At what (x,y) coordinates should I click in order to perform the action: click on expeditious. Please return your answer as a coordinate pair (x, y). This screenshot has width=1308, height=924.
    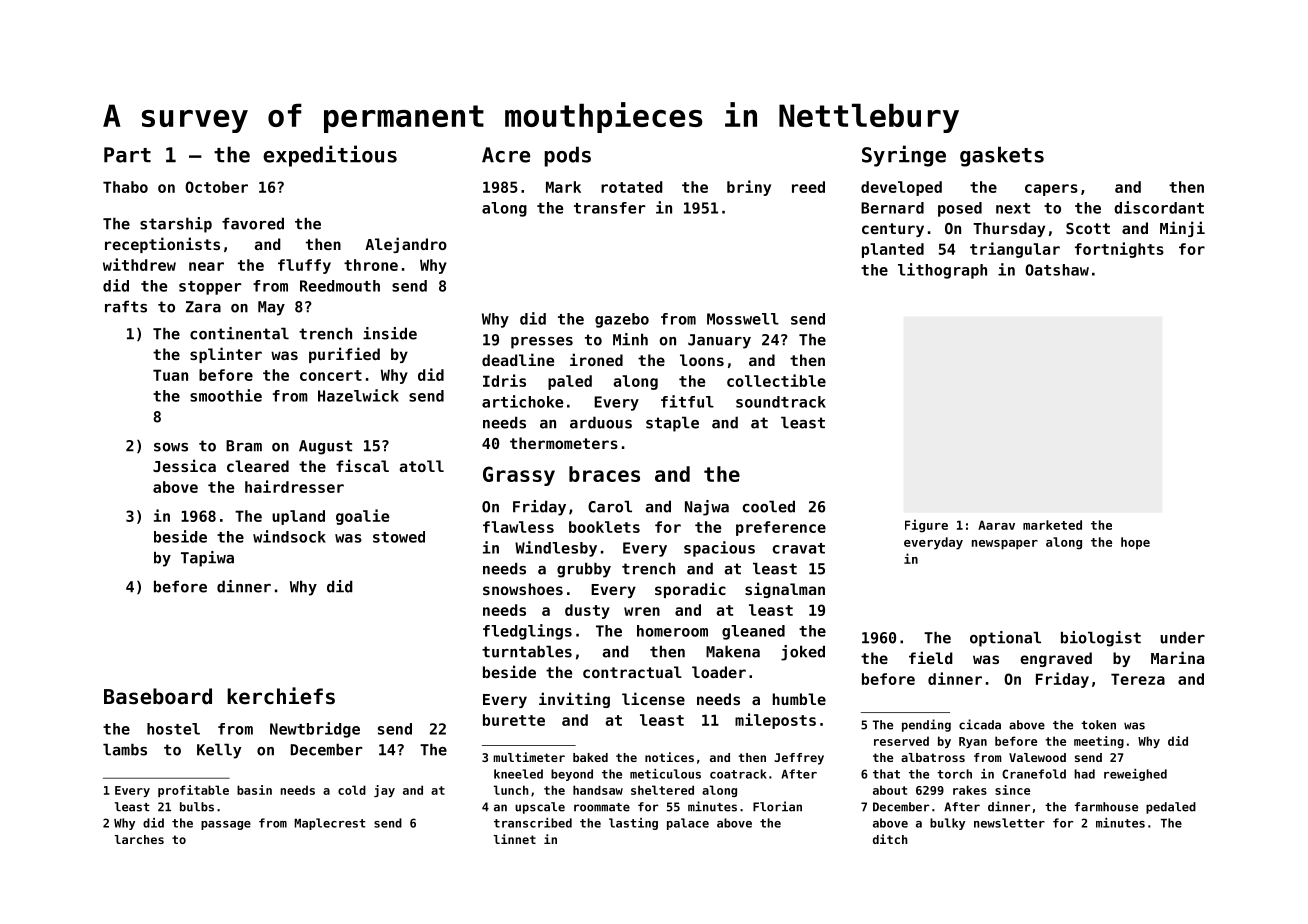
    Looking at the image, I should click on (330, 156).
